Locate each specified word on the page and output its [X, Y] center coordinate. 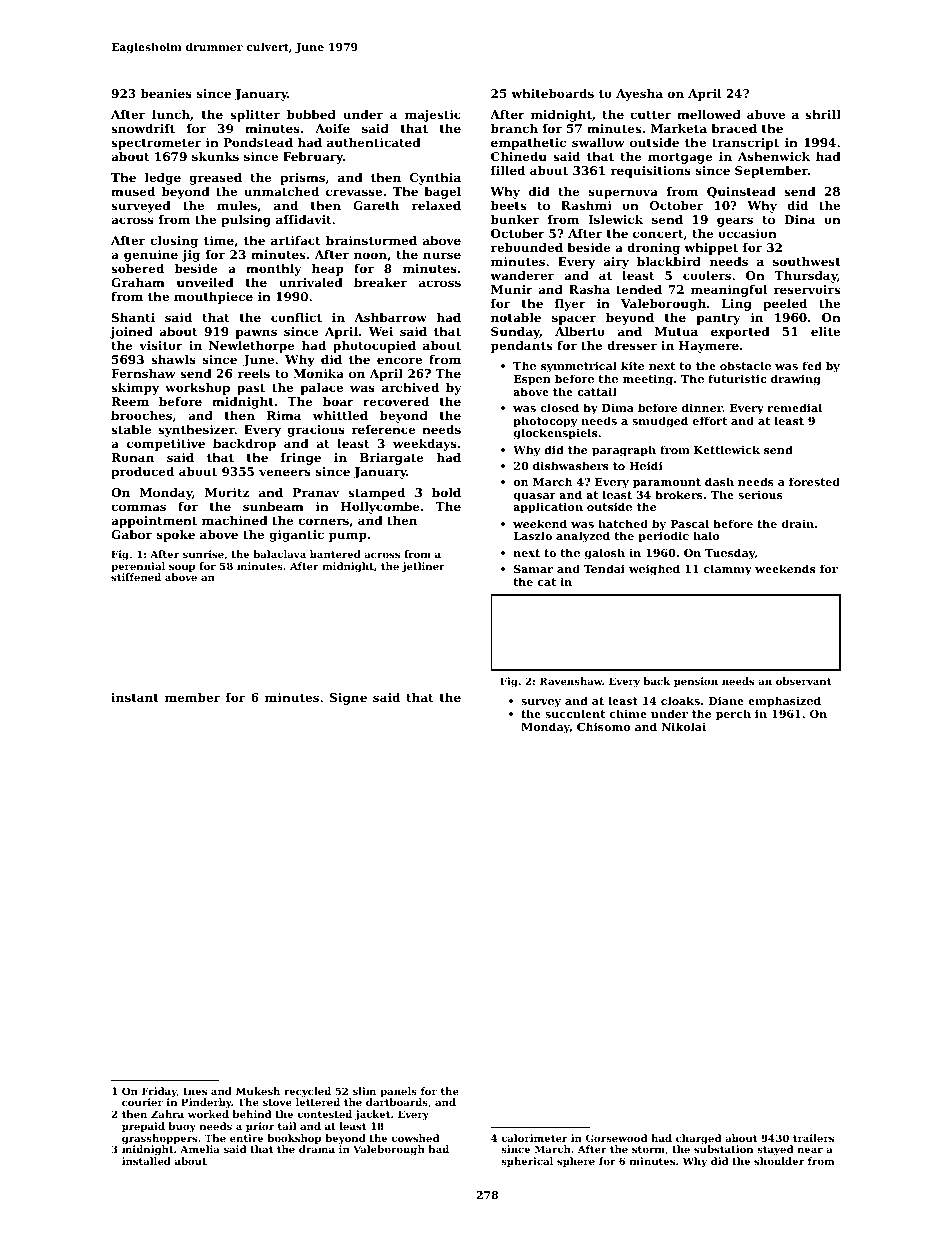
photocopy [546, 422]
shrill [823, 114]
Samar [533, 569]
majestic [433, 116]
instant [135, 697]
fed [812, 365]
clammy [728, 570]
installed [146, 1161]
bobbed [311, 114]
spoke [176, 536]
